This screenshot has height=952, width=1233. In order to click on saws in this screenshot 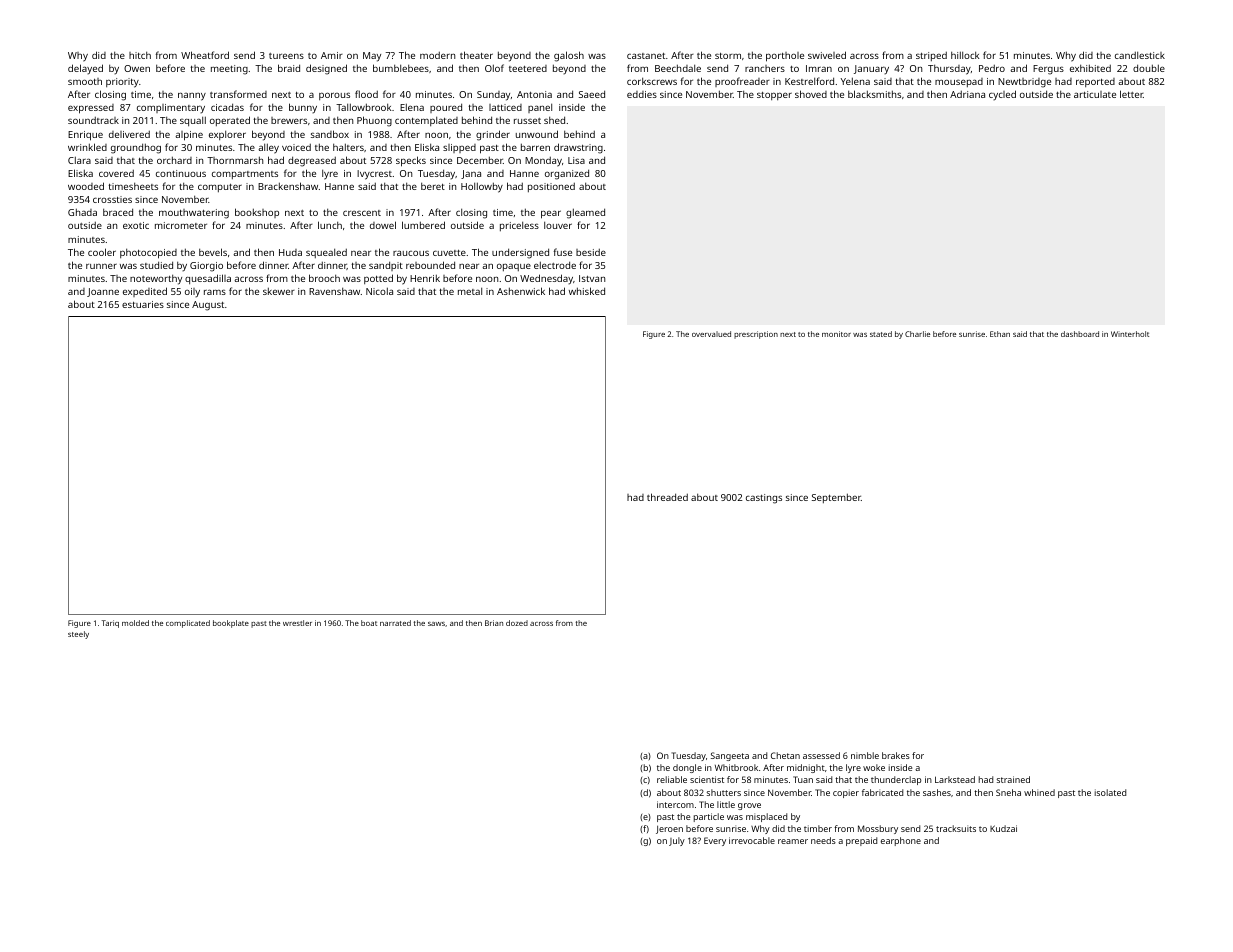, I will do `click(436, 624)`.
